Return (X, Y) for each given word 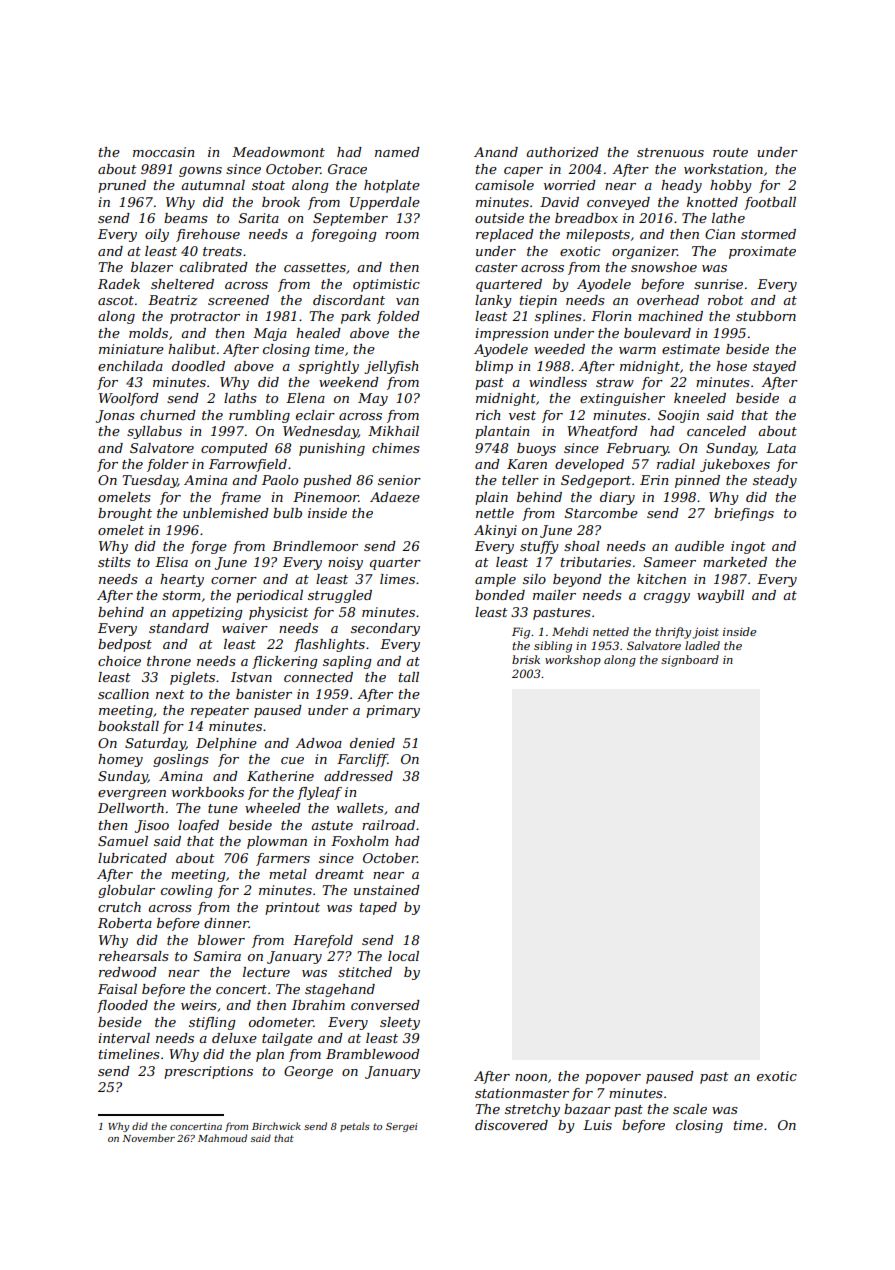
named (397, 152)
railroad (388, 825)
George (308, 1072)
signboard (690, 661)
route (730, 152)
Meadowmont (278, 152)
